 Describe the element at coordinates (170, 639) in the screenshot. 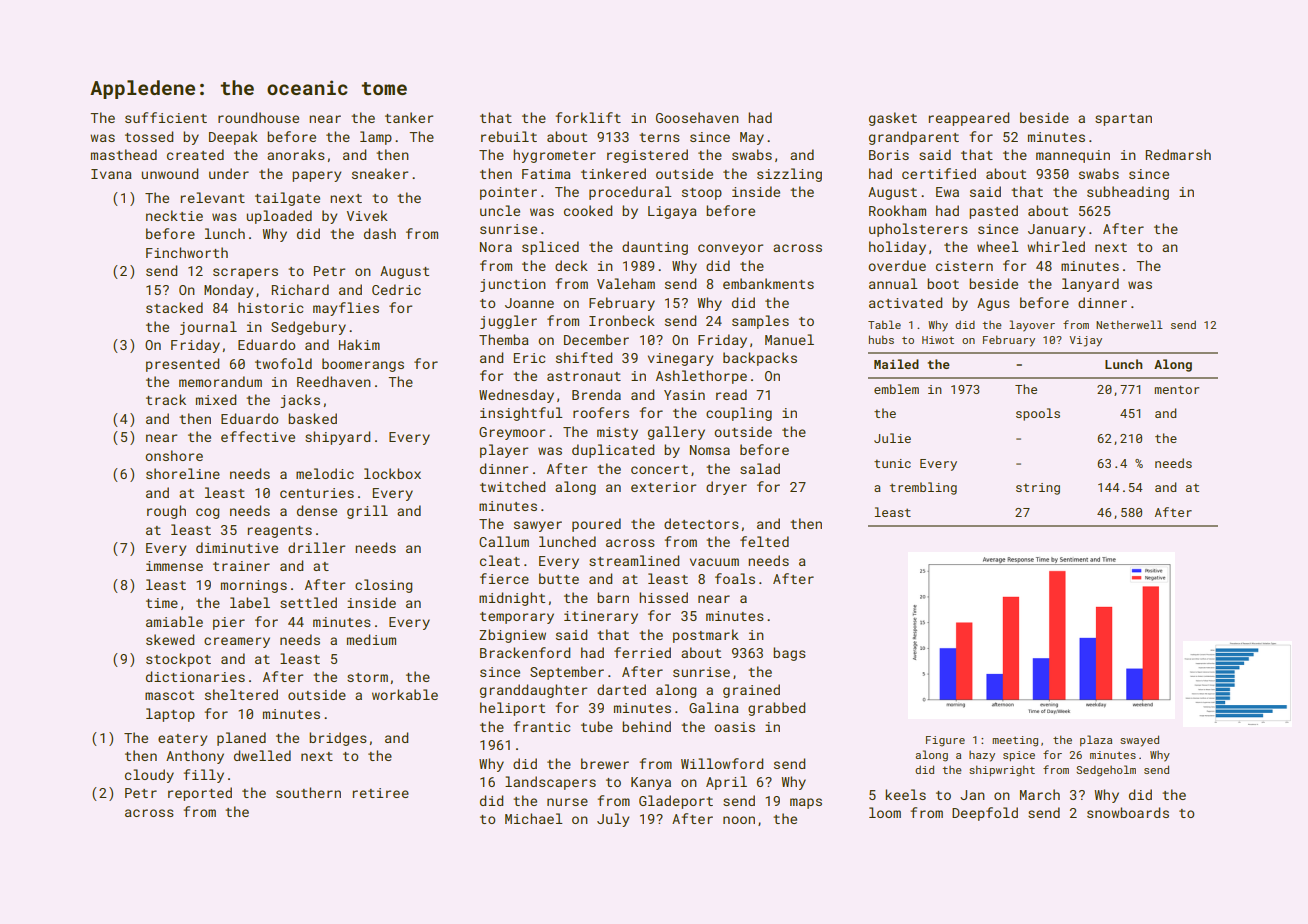

I see `skewed` at that location.
